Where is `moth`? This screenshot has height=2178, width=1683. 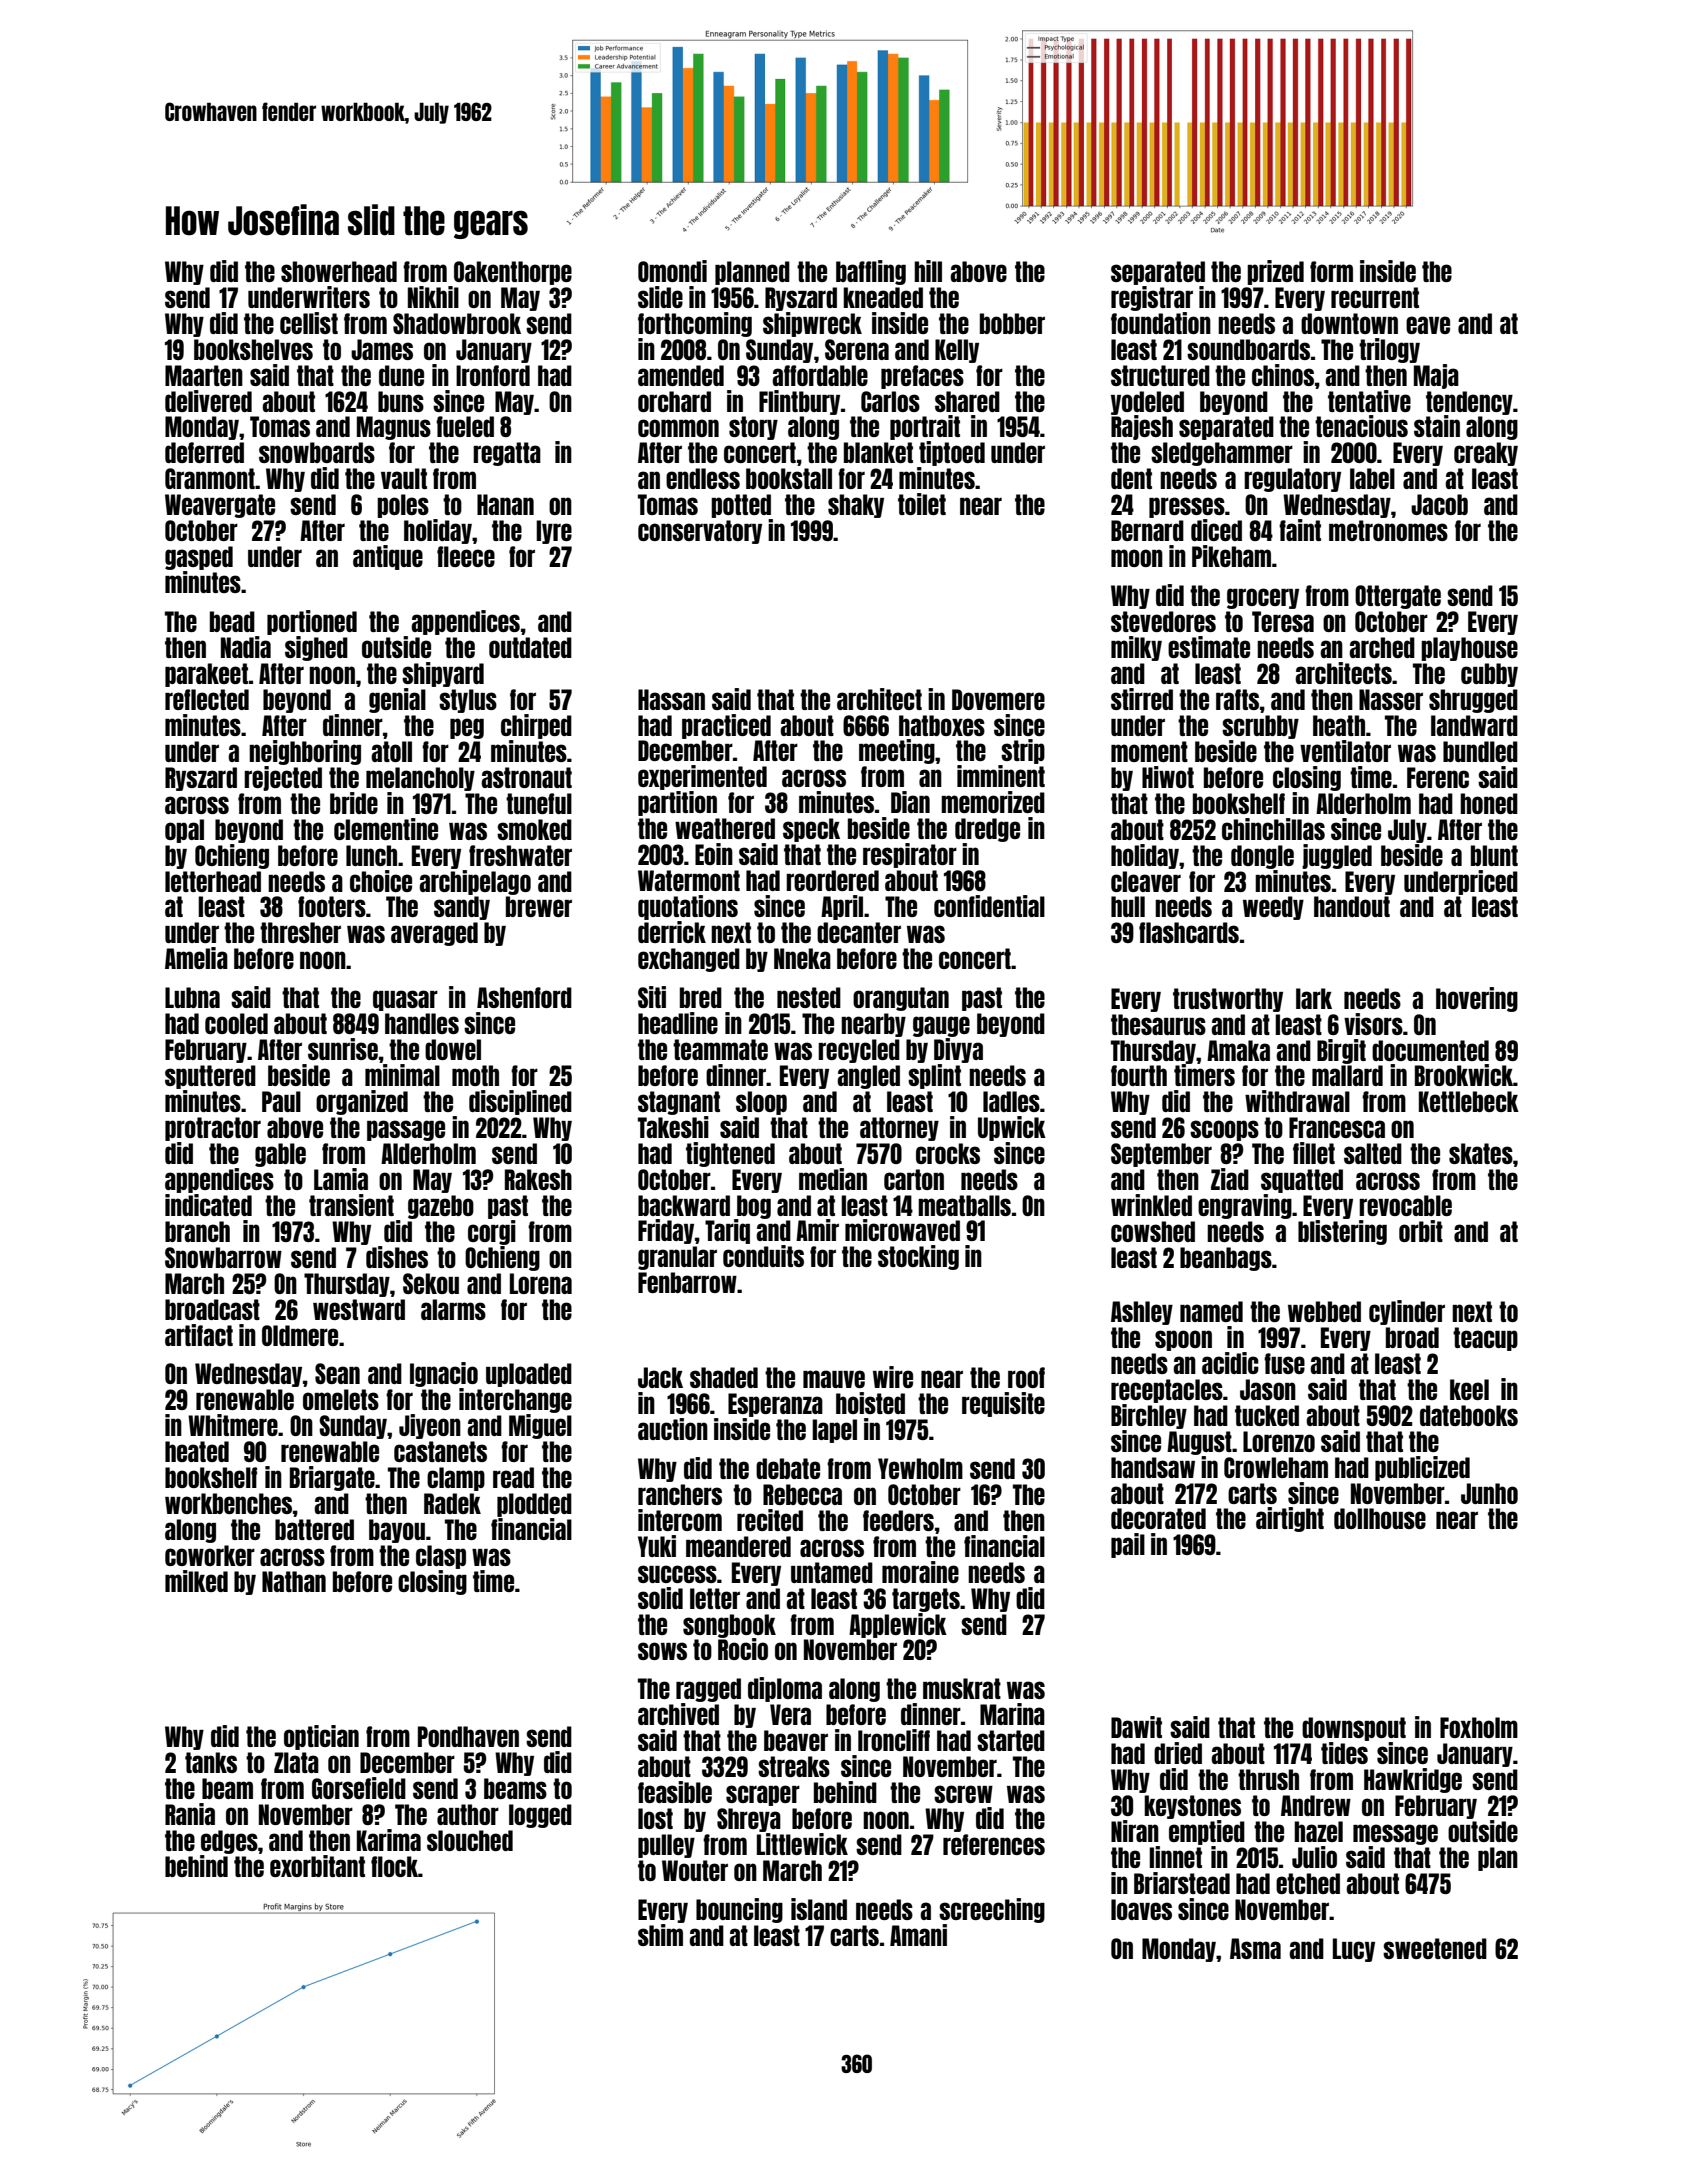 moth is located at coordinates (475, 1075).
